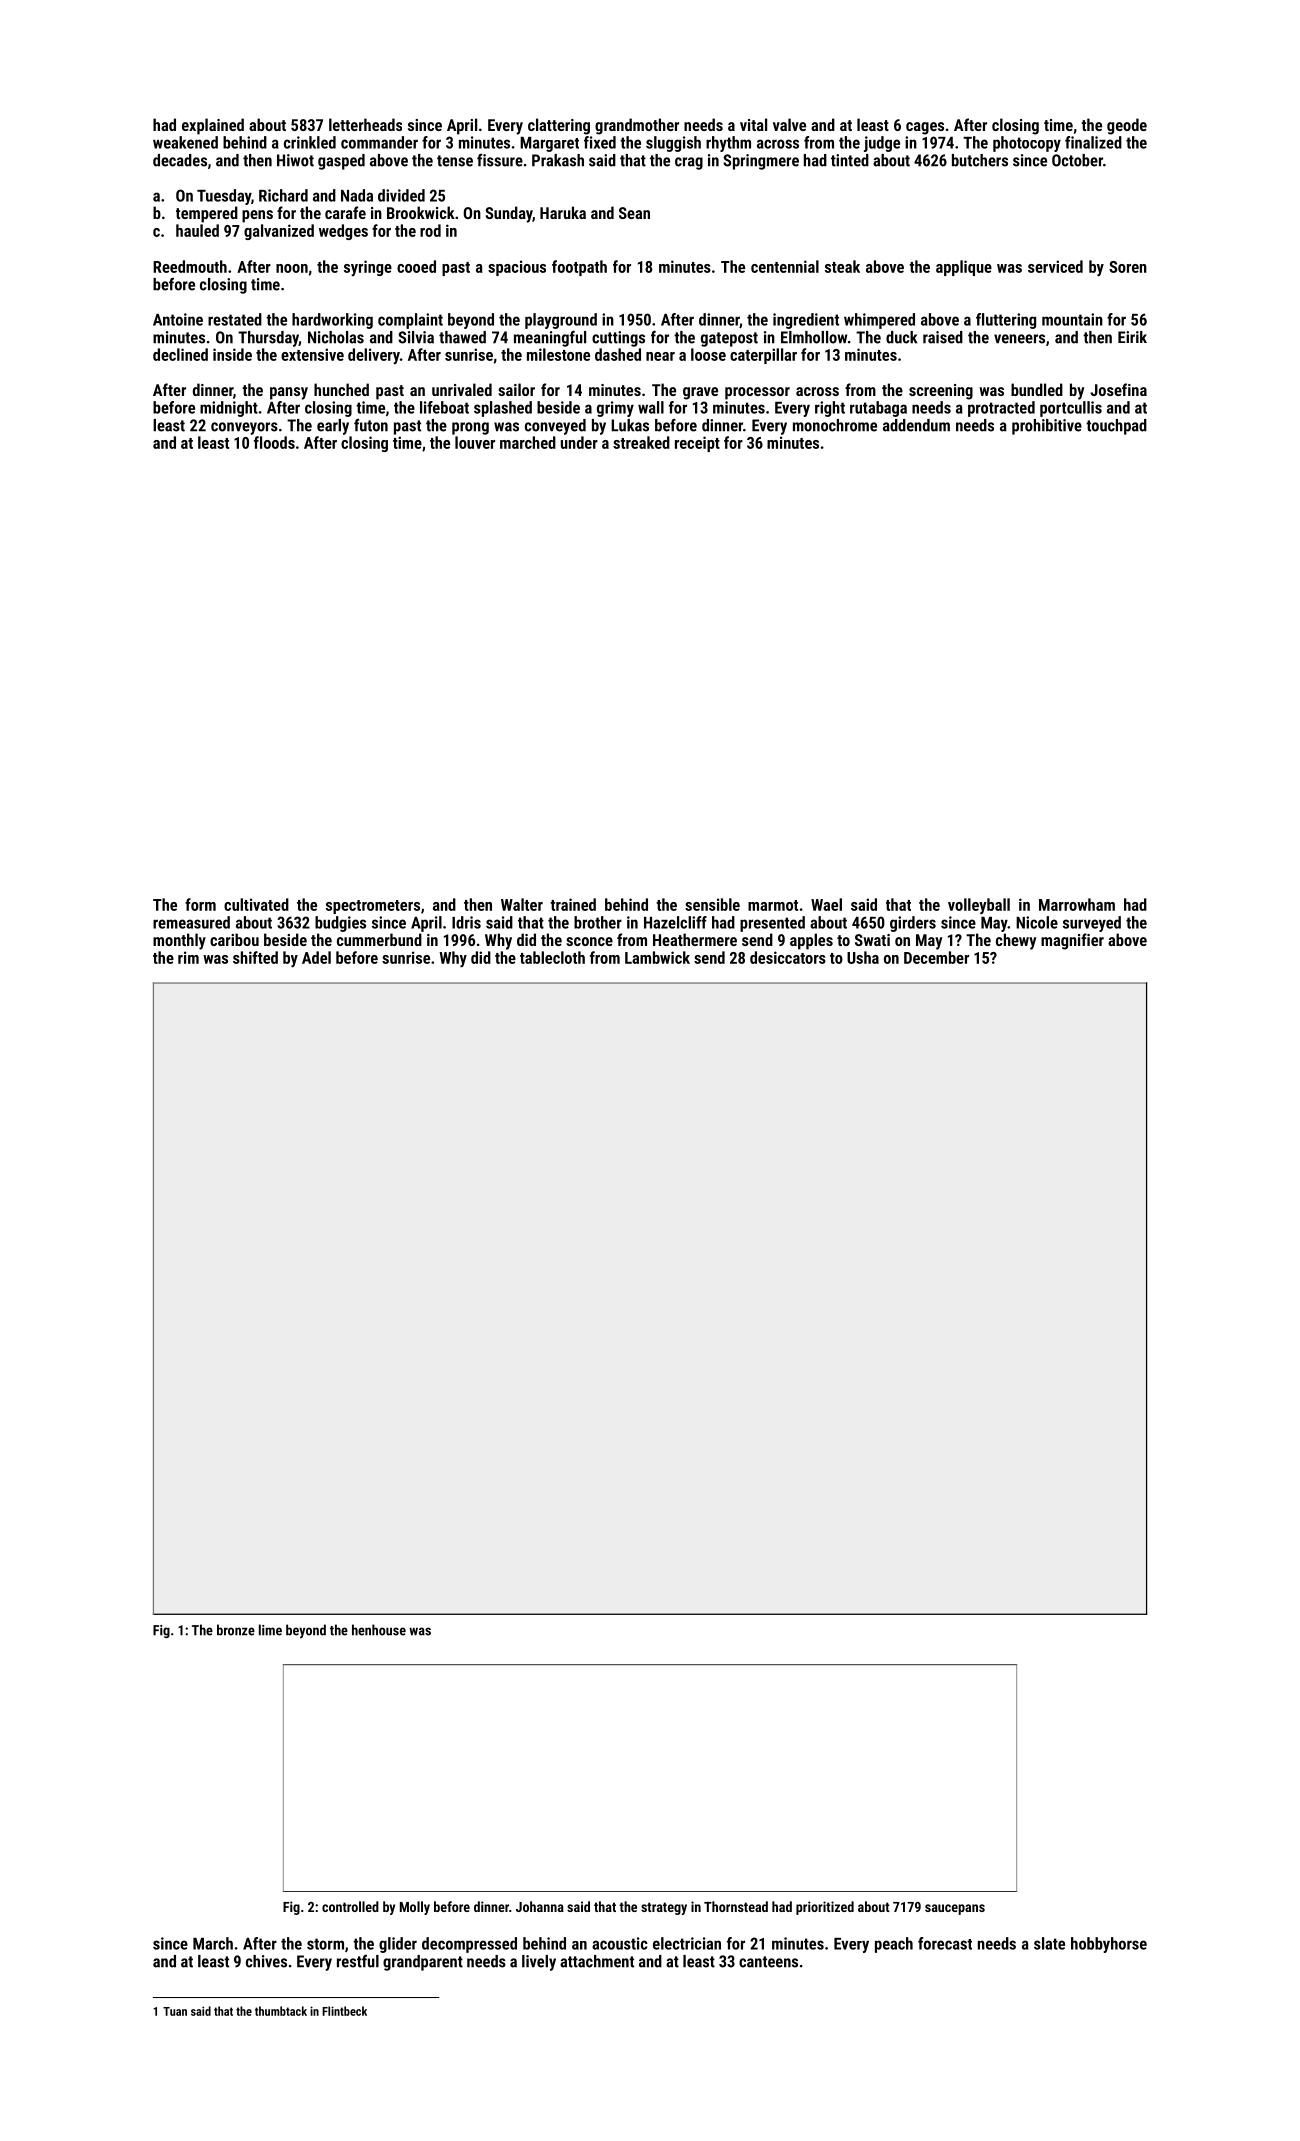  Describe the element at coordinates (292, 268) in the screenshot. I see `noon` at that location.
